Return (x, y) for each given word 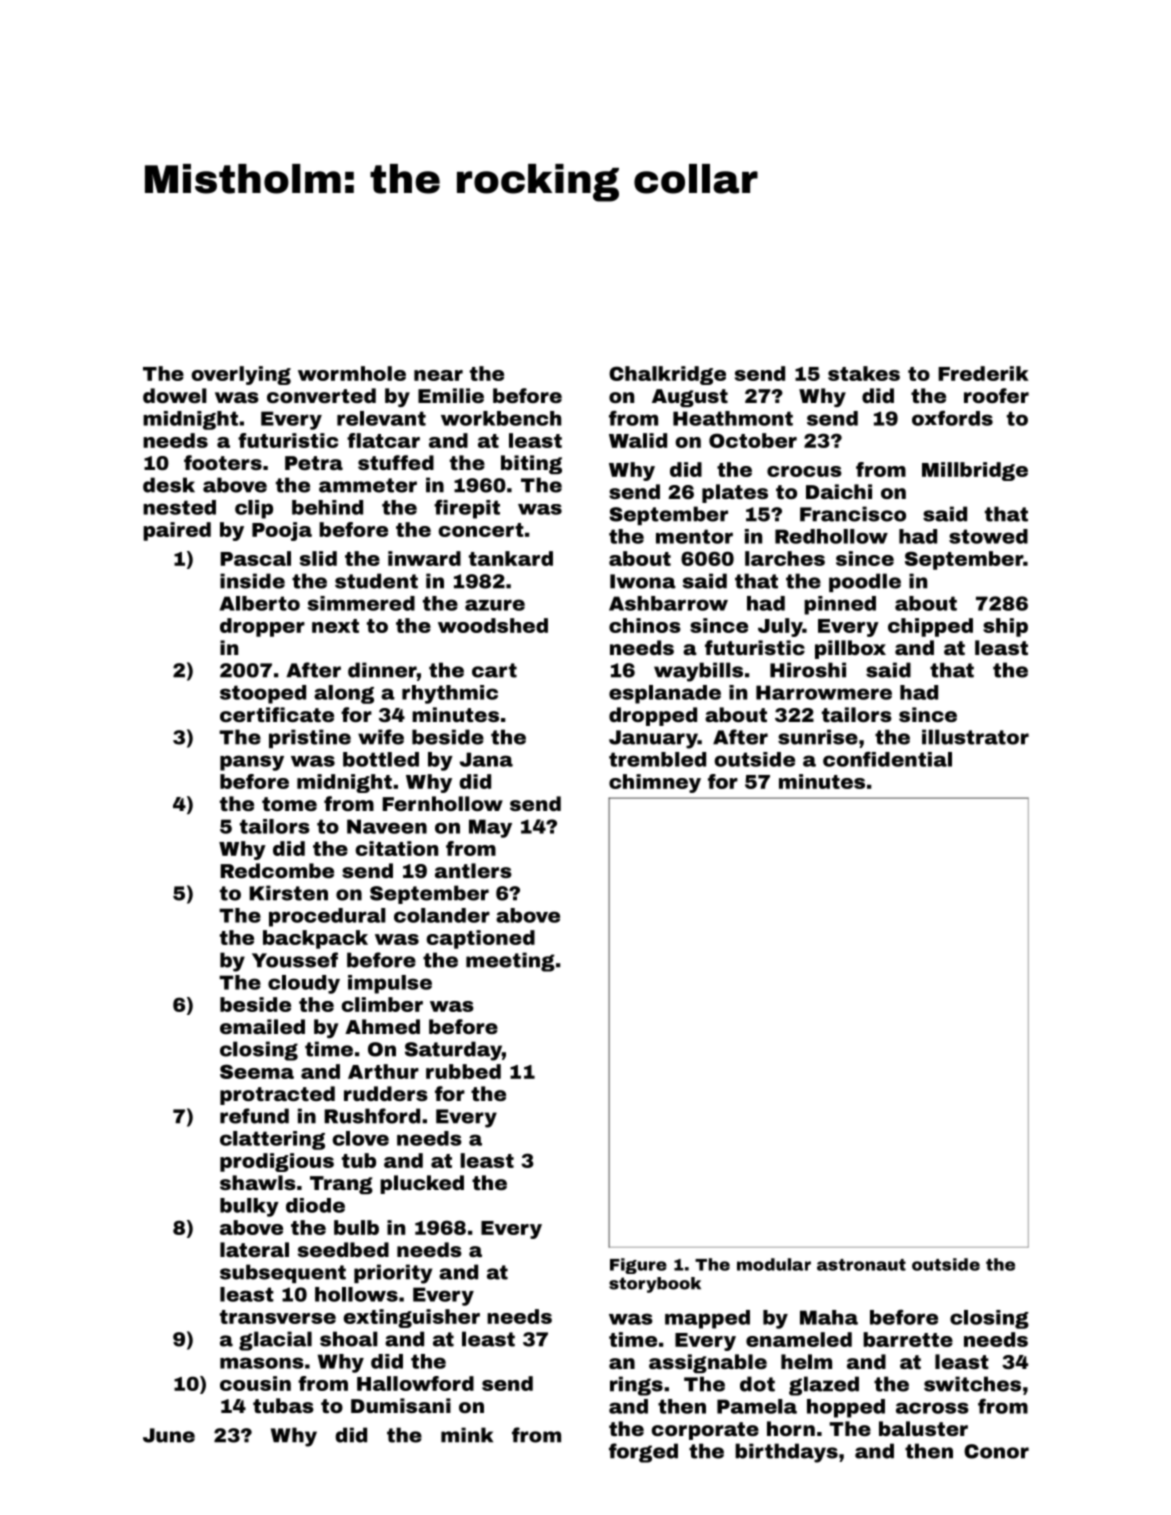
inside (252, 581)
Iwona (643, 581)
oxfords (952, 418)
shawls (258, 1182)
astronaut (861, 1265)
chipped (930, 627)
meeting (510, 962)
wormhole (352, 373)
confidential (887, 759)
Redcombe (277, 870)
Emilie (451, 395)
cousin (255, 1383)
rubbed (463, 1071)
